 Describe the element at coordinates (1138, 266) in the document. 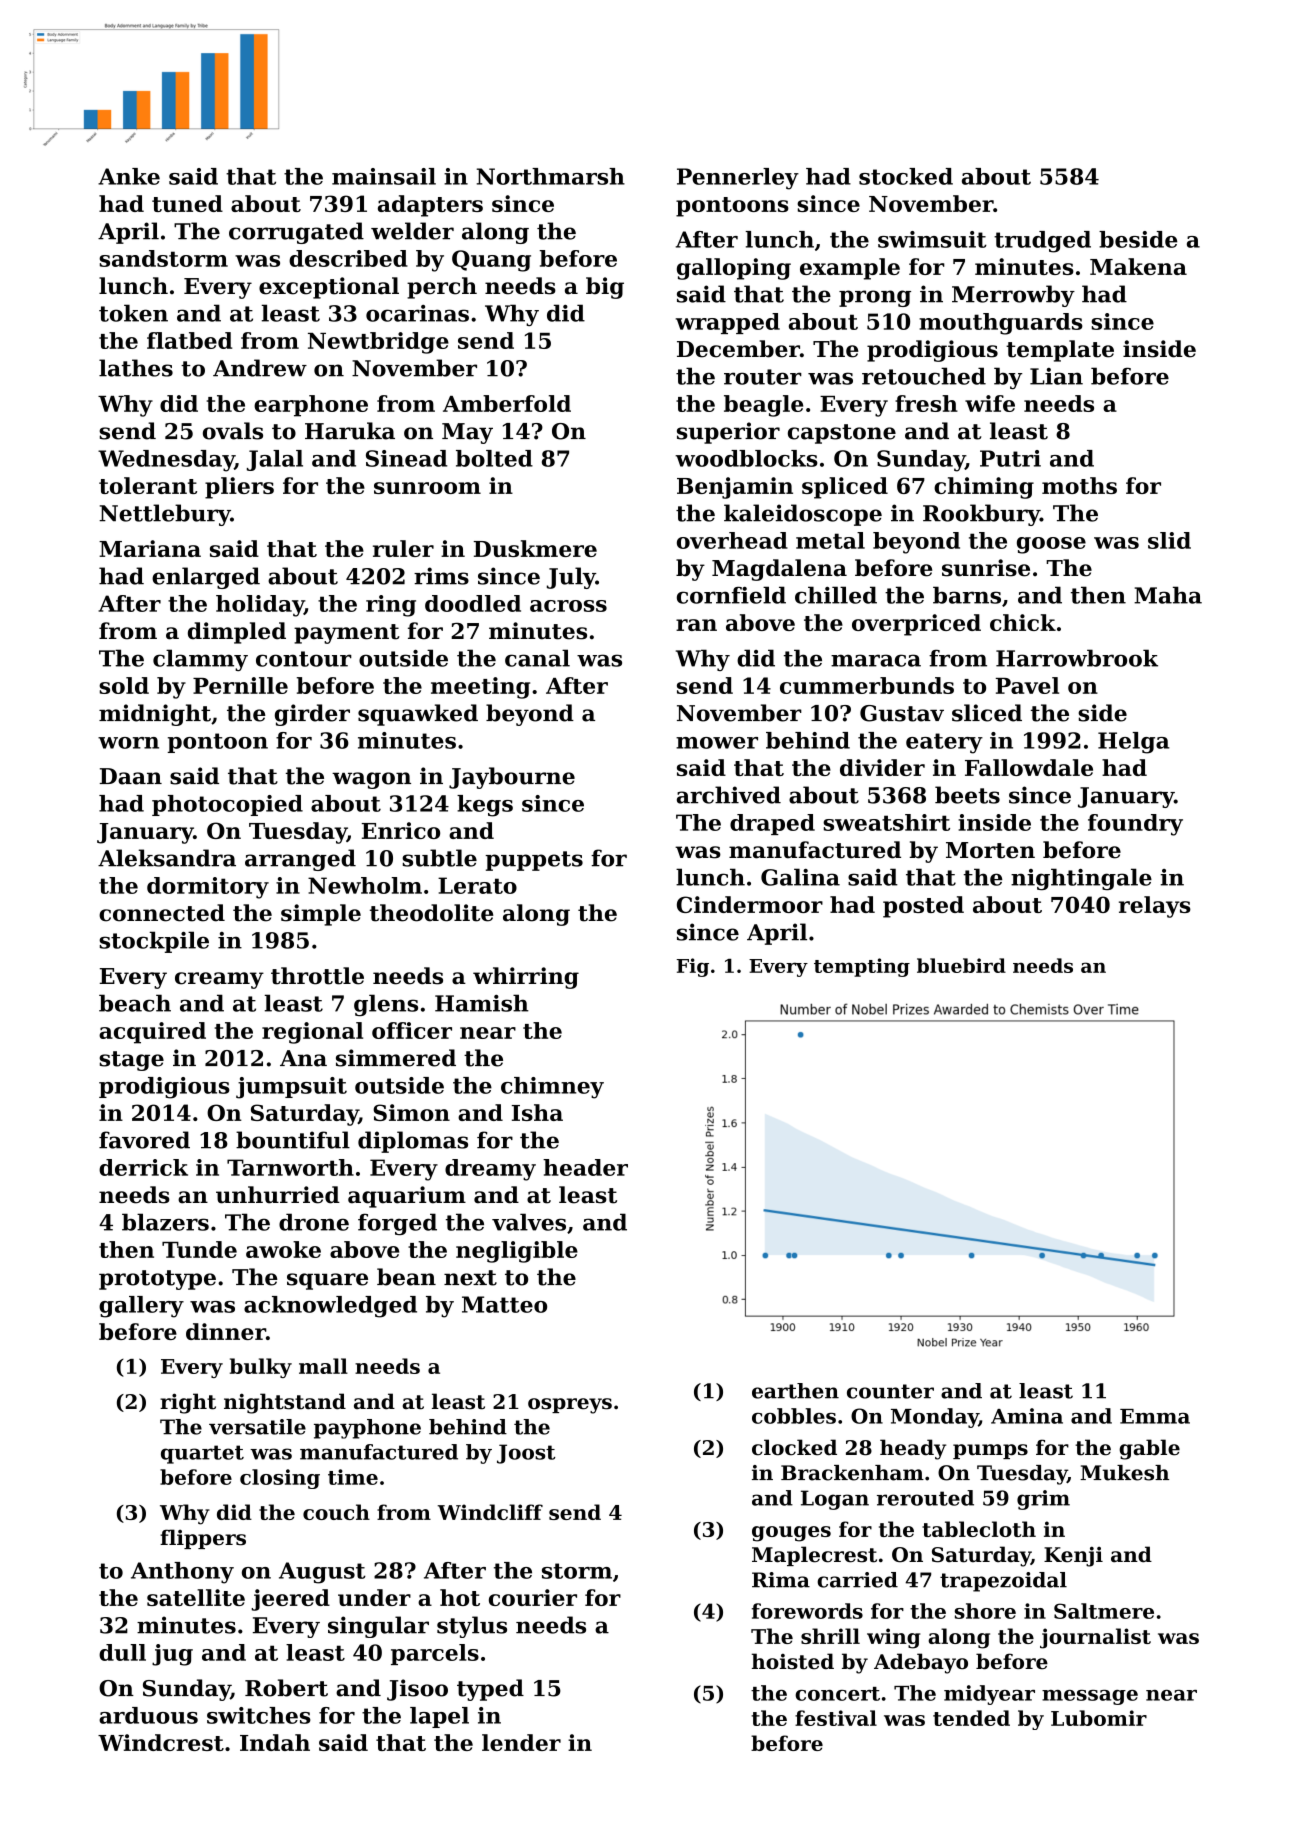

I see `Makena` at that location.
